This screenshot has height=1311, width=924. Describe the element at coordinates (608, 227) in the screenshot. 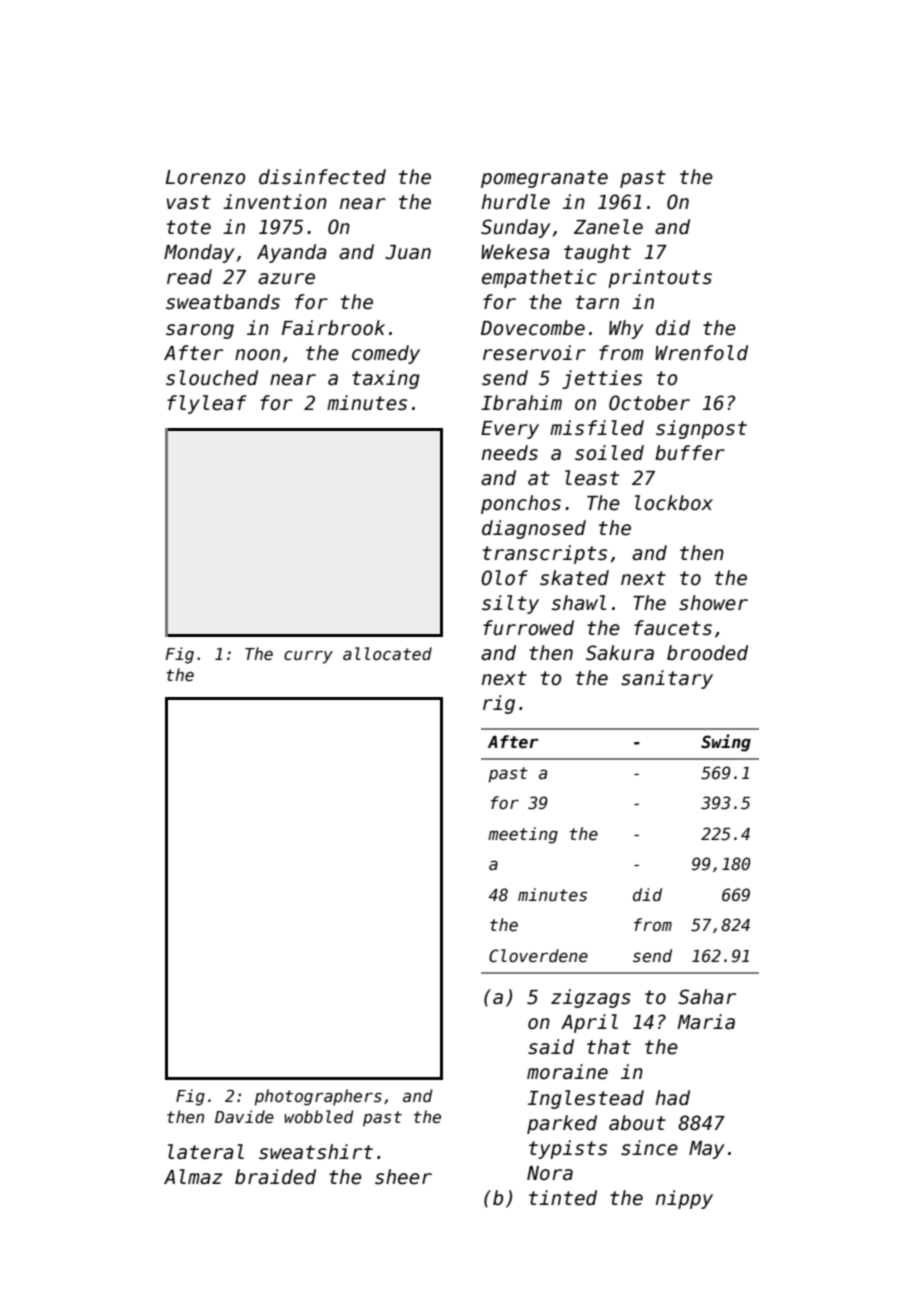

I see `Zanele` at that location.
